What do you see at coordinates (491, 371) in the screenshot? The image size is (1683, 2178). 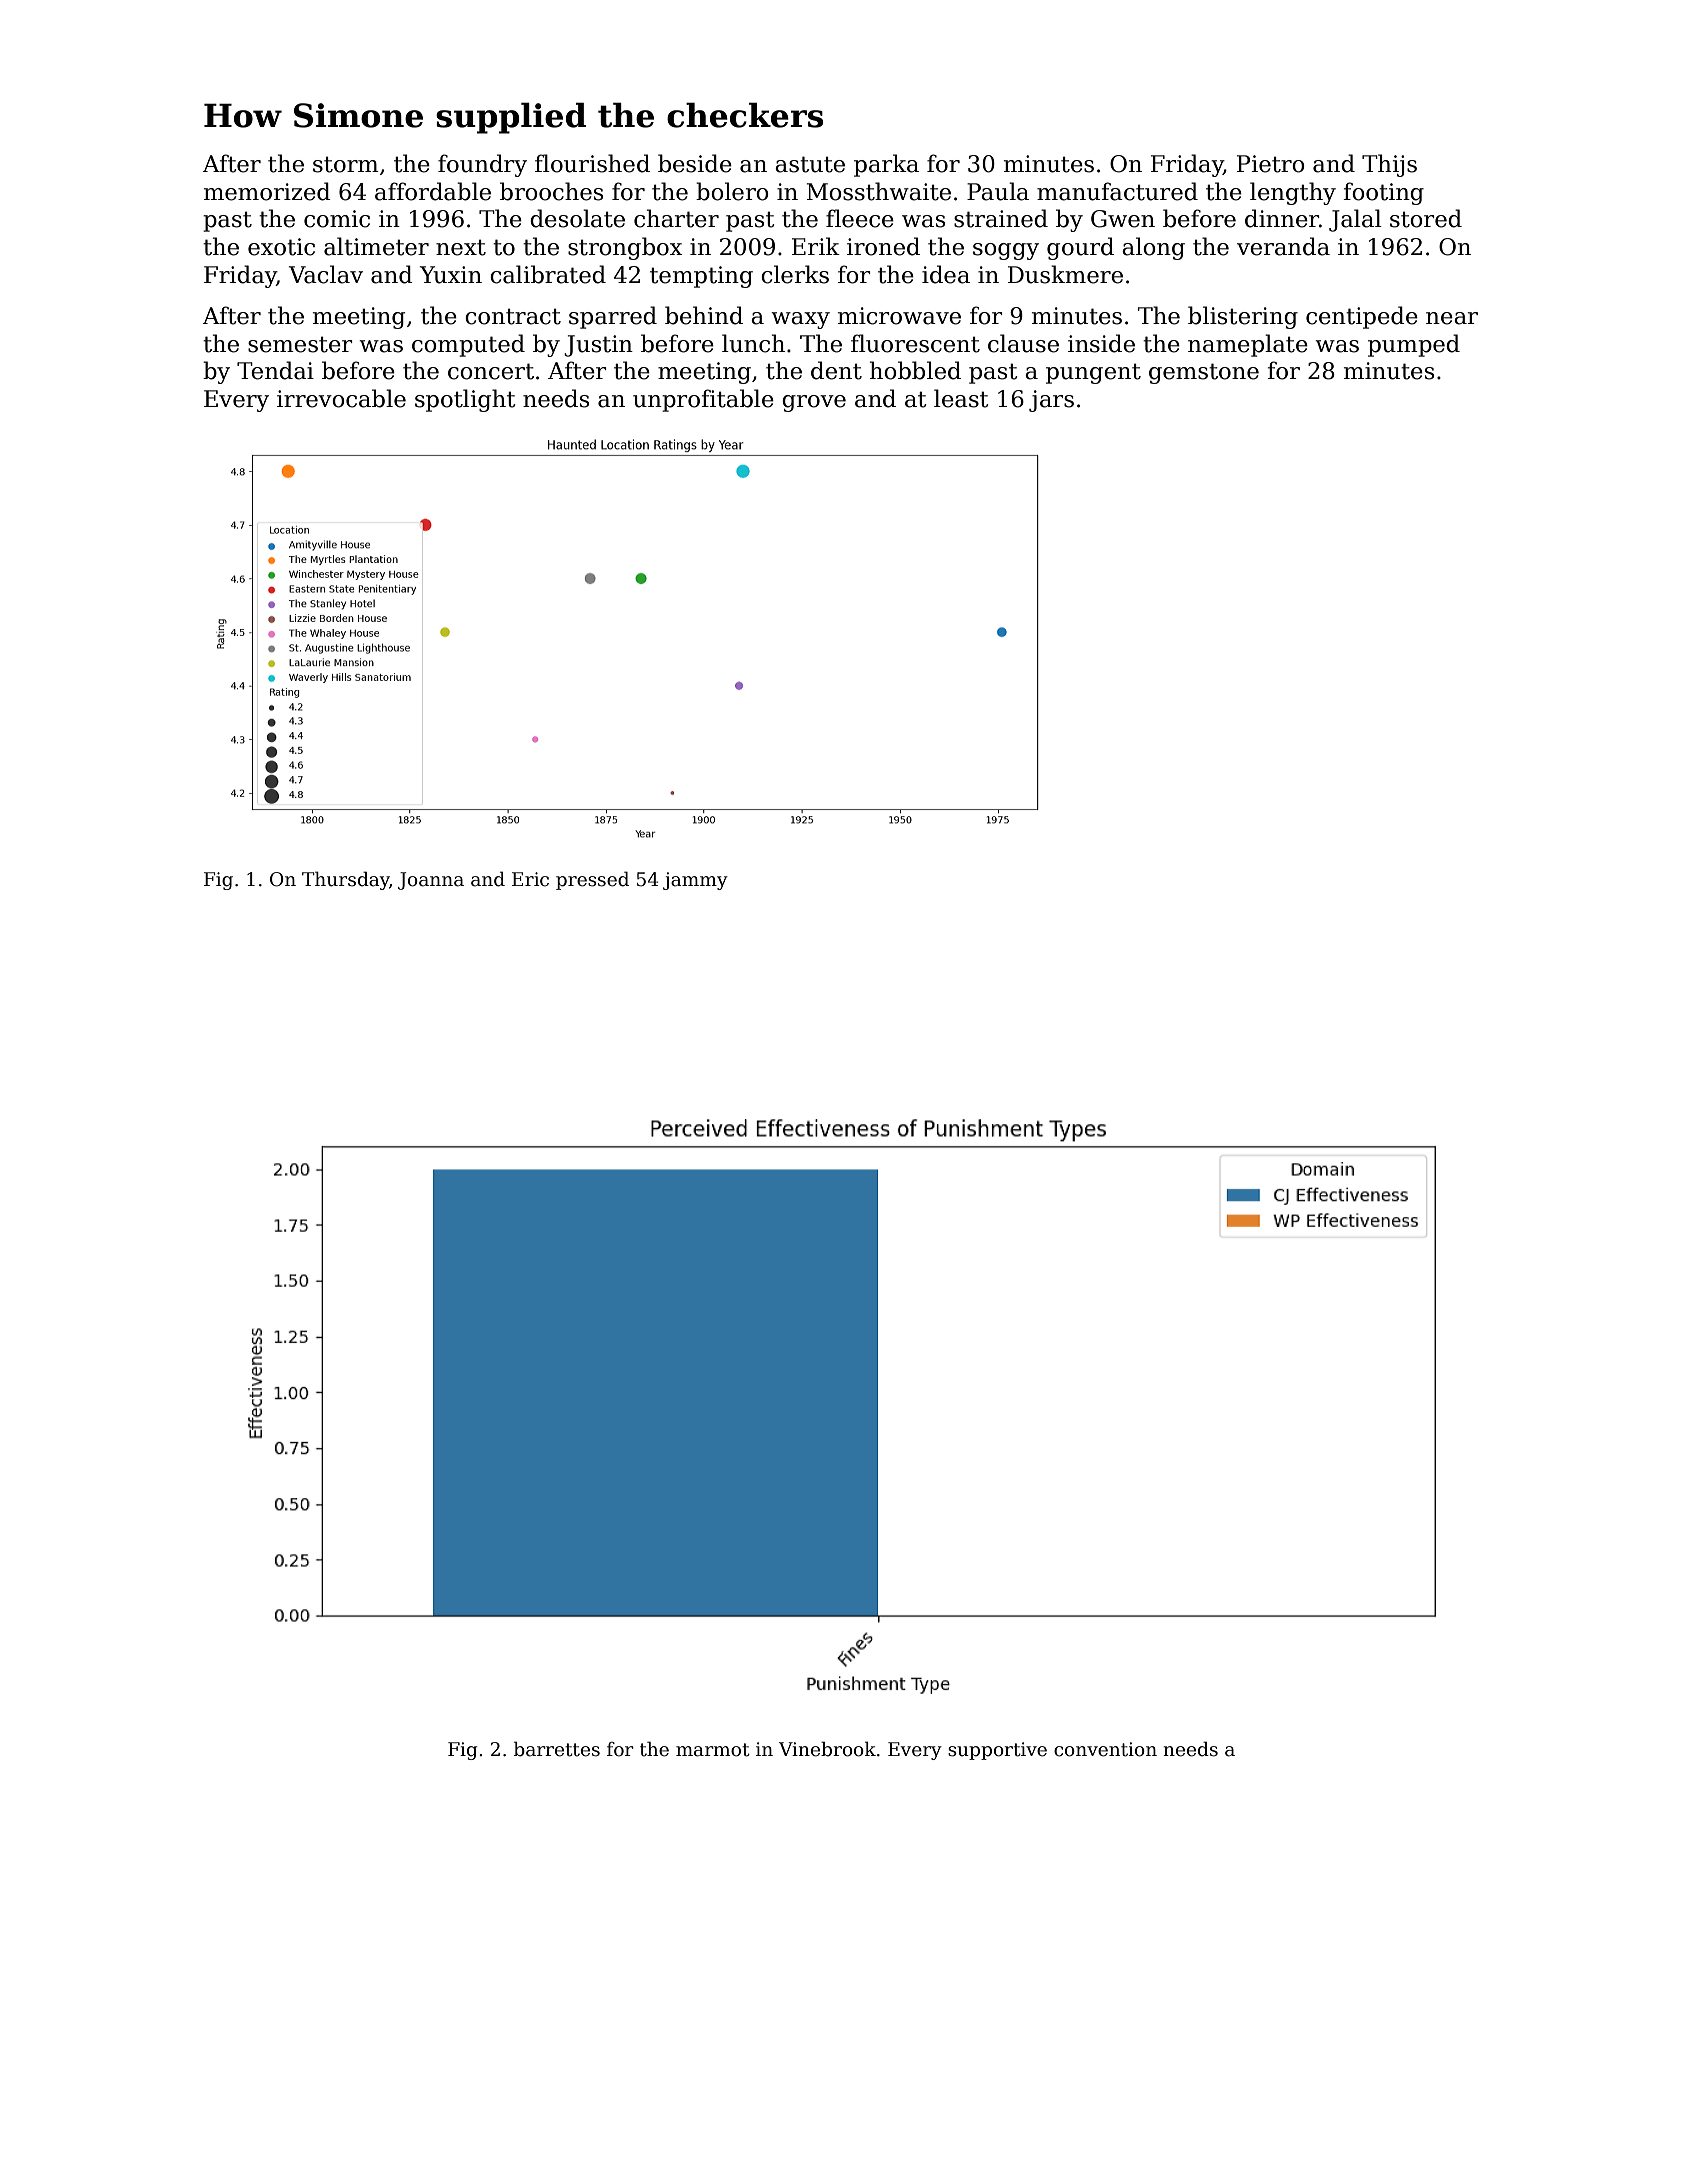 I see `concert` at bounding box center [491, 371].
